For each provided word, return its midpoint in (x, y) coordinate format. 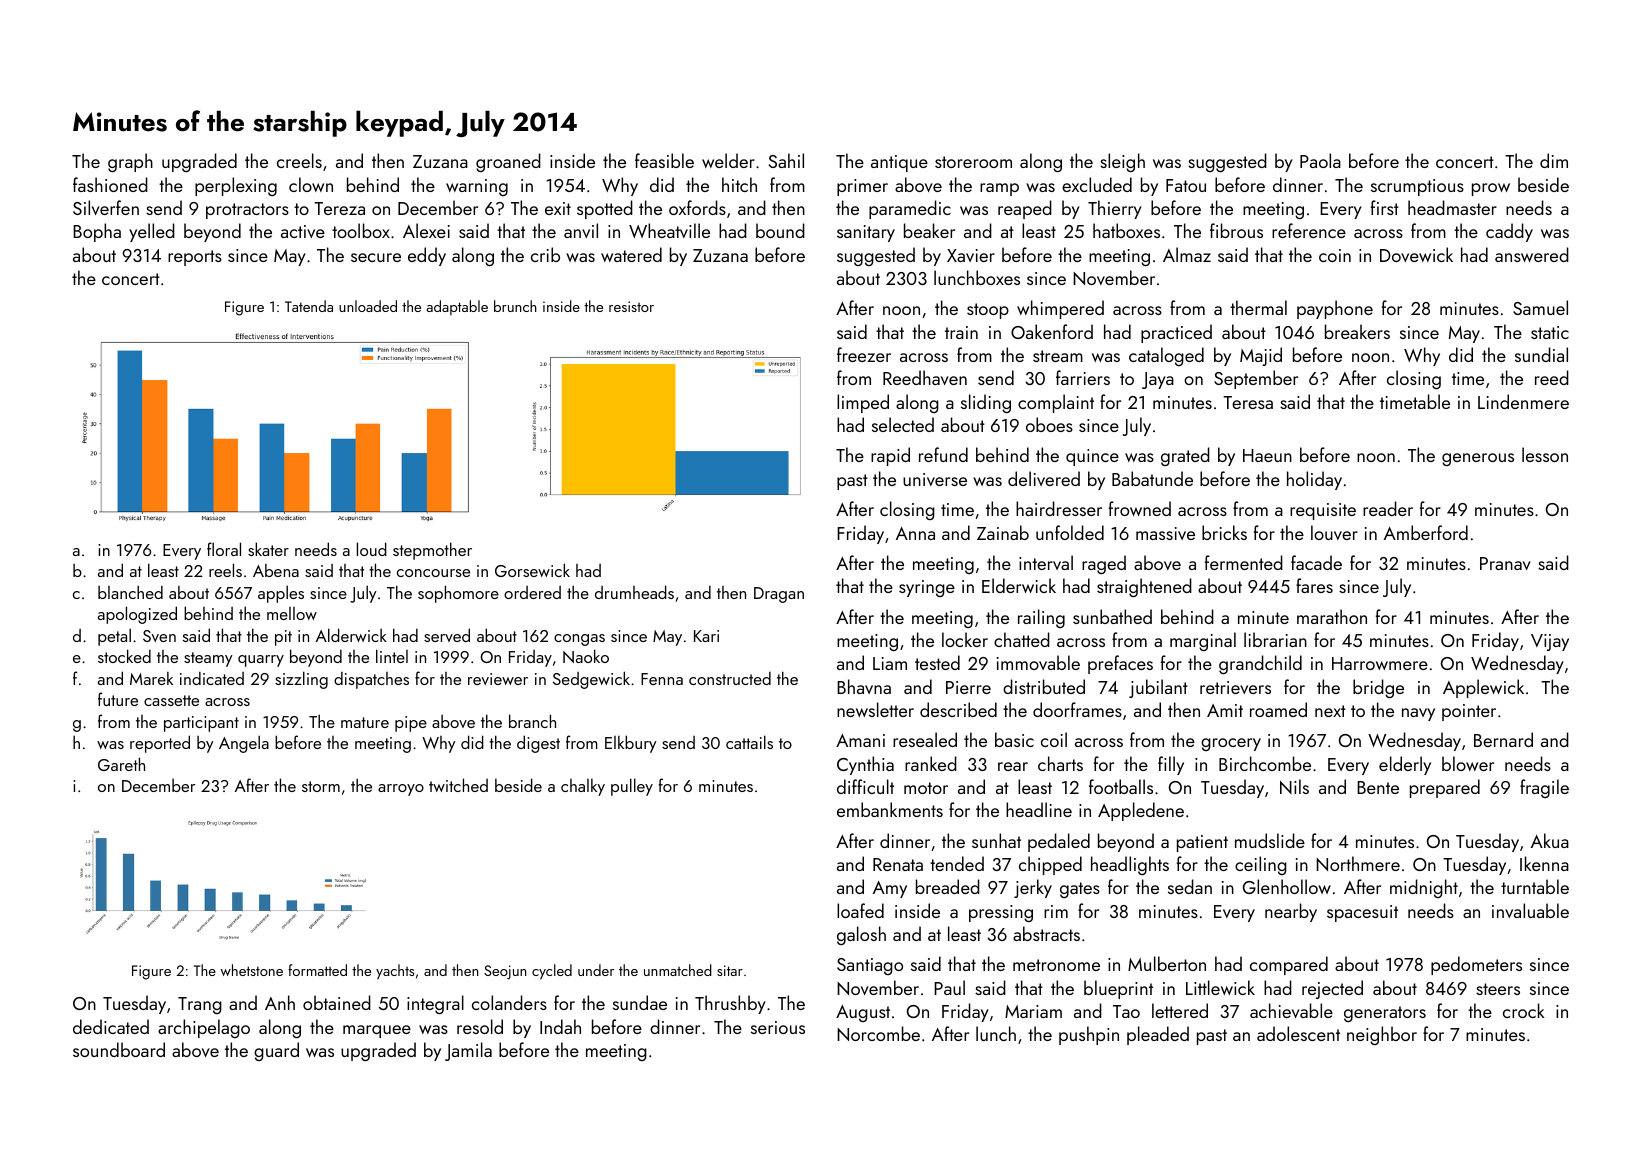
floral (224, 549)
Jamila (468, 1051)
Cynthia (865, 765)
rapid (890, 456)
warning (477, 187)
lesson (1545, 454)
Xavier (971, 255)
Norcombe (878, 1033)
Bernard (1503, 739)
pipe (411, 724)
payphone (1335, 309)
